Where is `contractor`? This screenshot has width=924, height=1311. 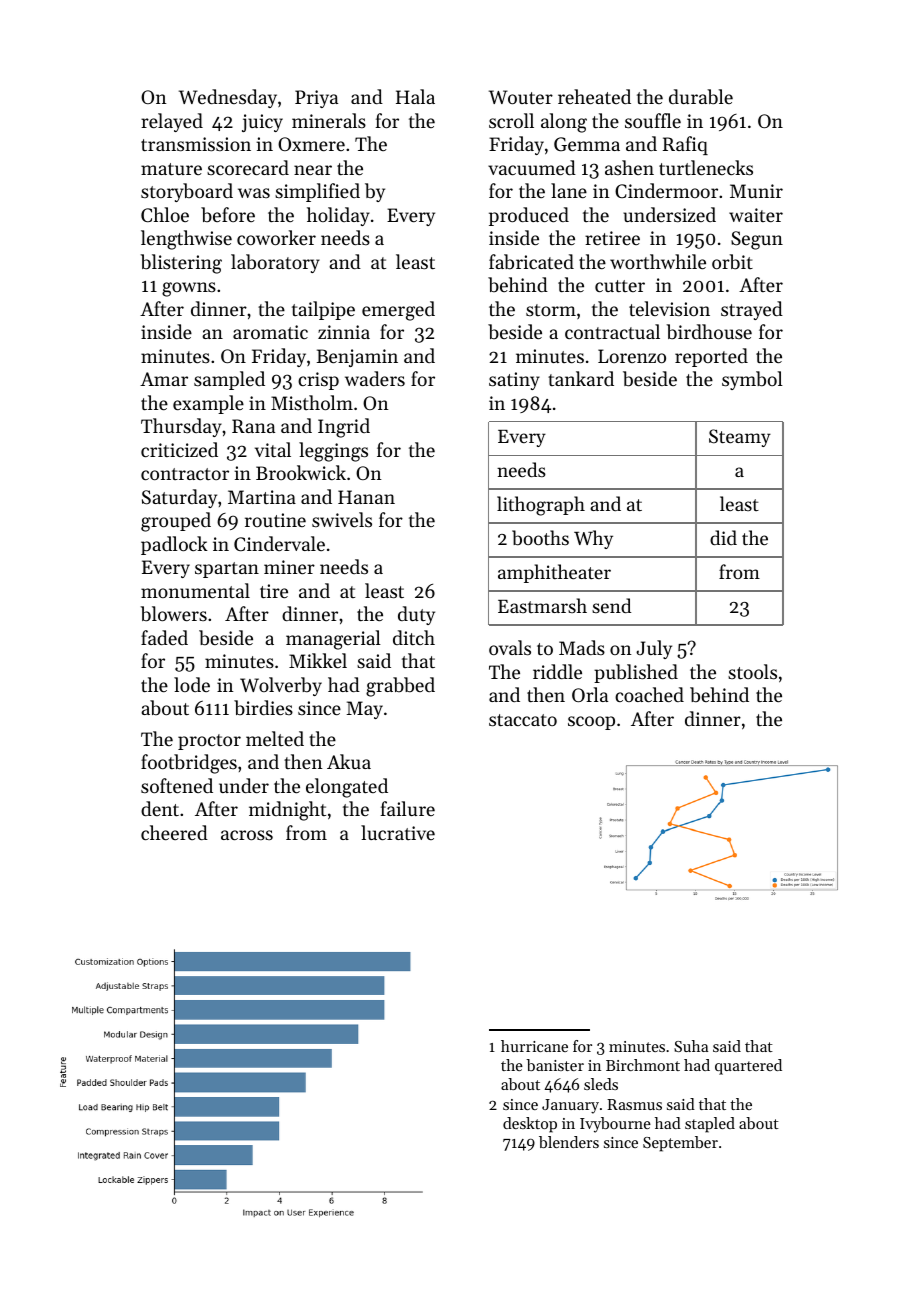 contractor is located at coordinates (185, 474).
